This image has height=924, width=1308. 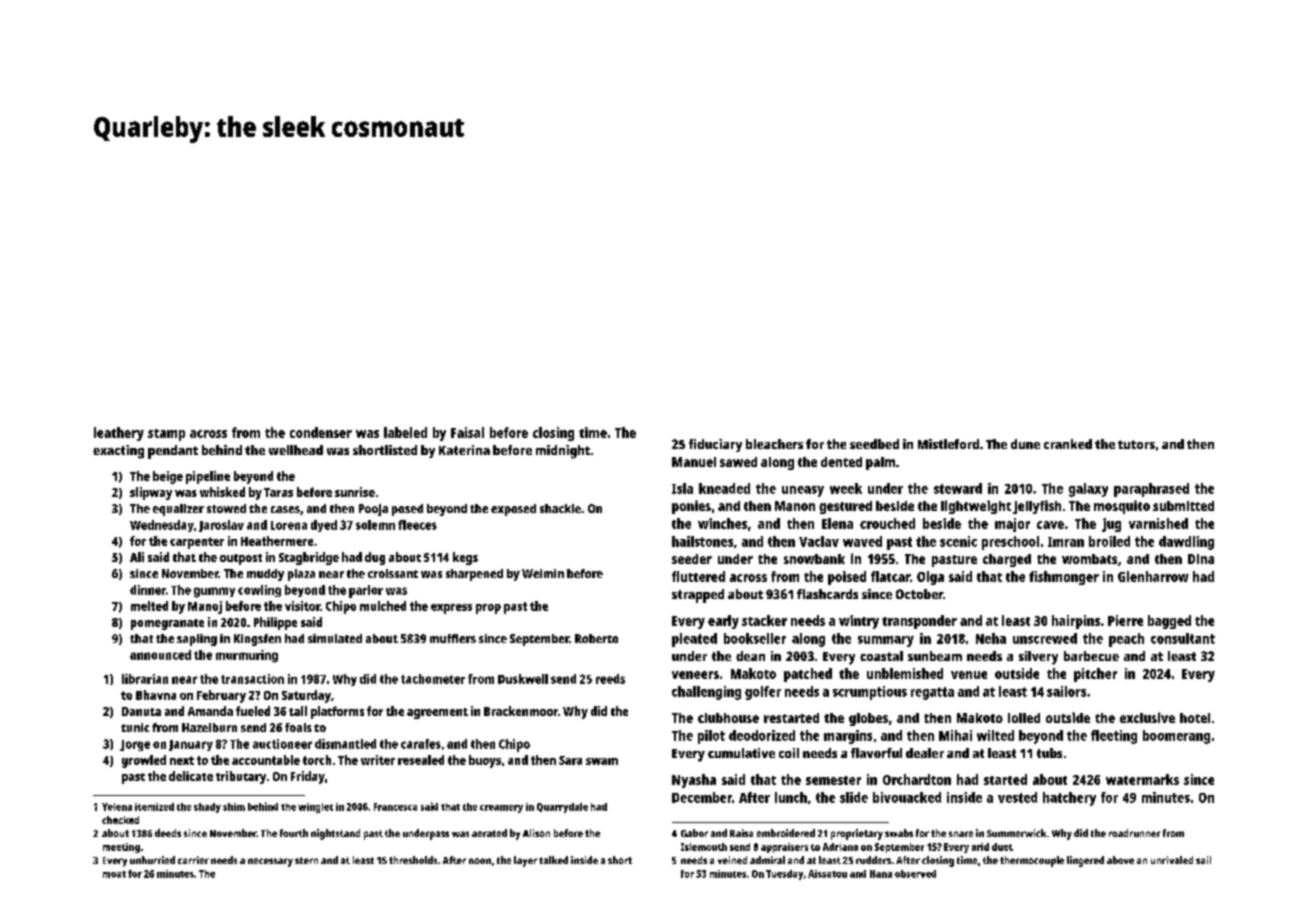 I want to click on condenser, so click(x=321, y=432).
